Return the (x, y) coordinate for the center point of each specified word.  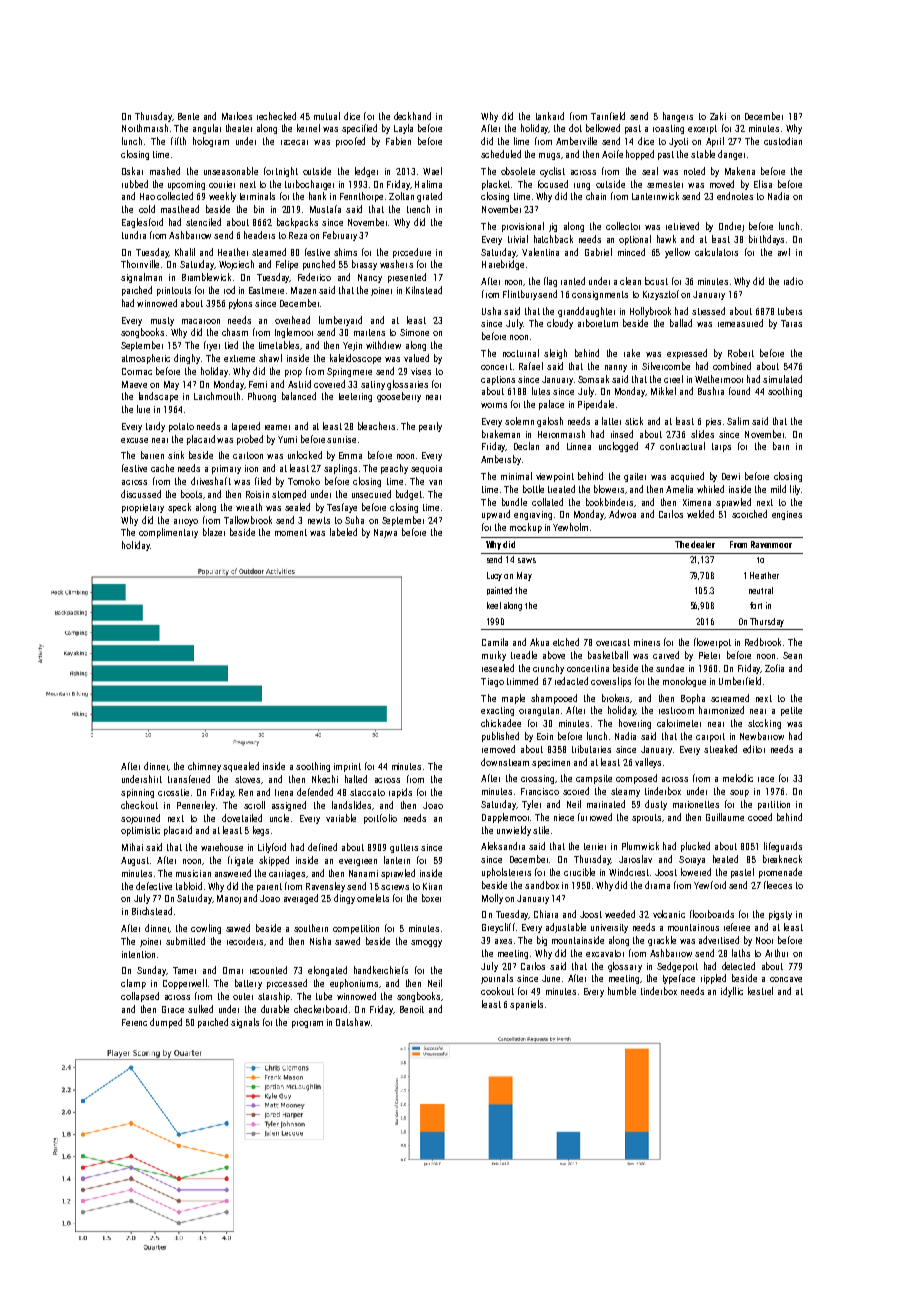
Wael (432, 171)
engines (787, 515)
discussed (141, 494)
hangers (678, 117)
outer (243, 996)
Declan (526, 446)
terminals (257, 196)
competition (356, 929)
